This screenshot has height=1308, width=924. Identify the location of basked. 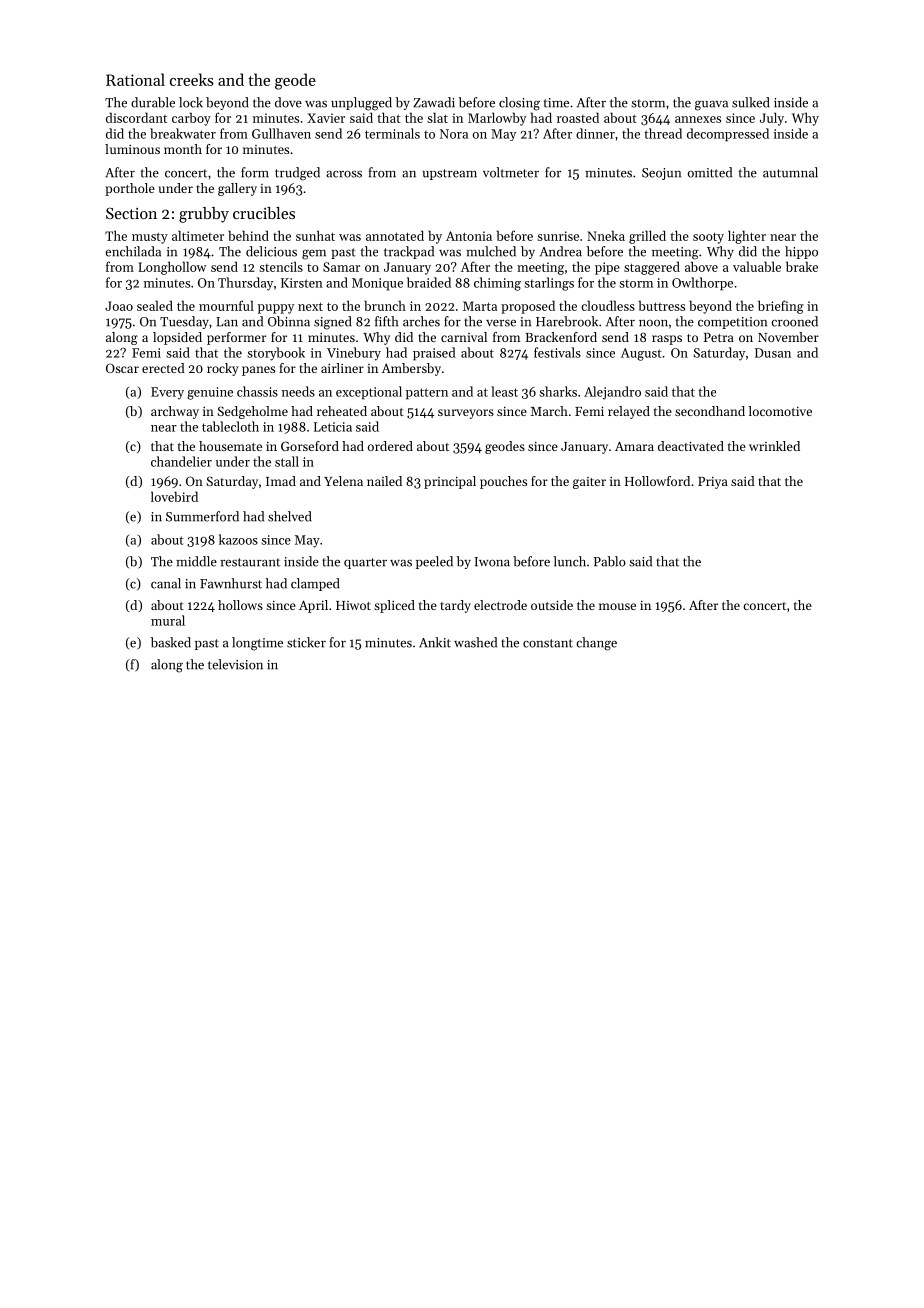
(171, 642).
